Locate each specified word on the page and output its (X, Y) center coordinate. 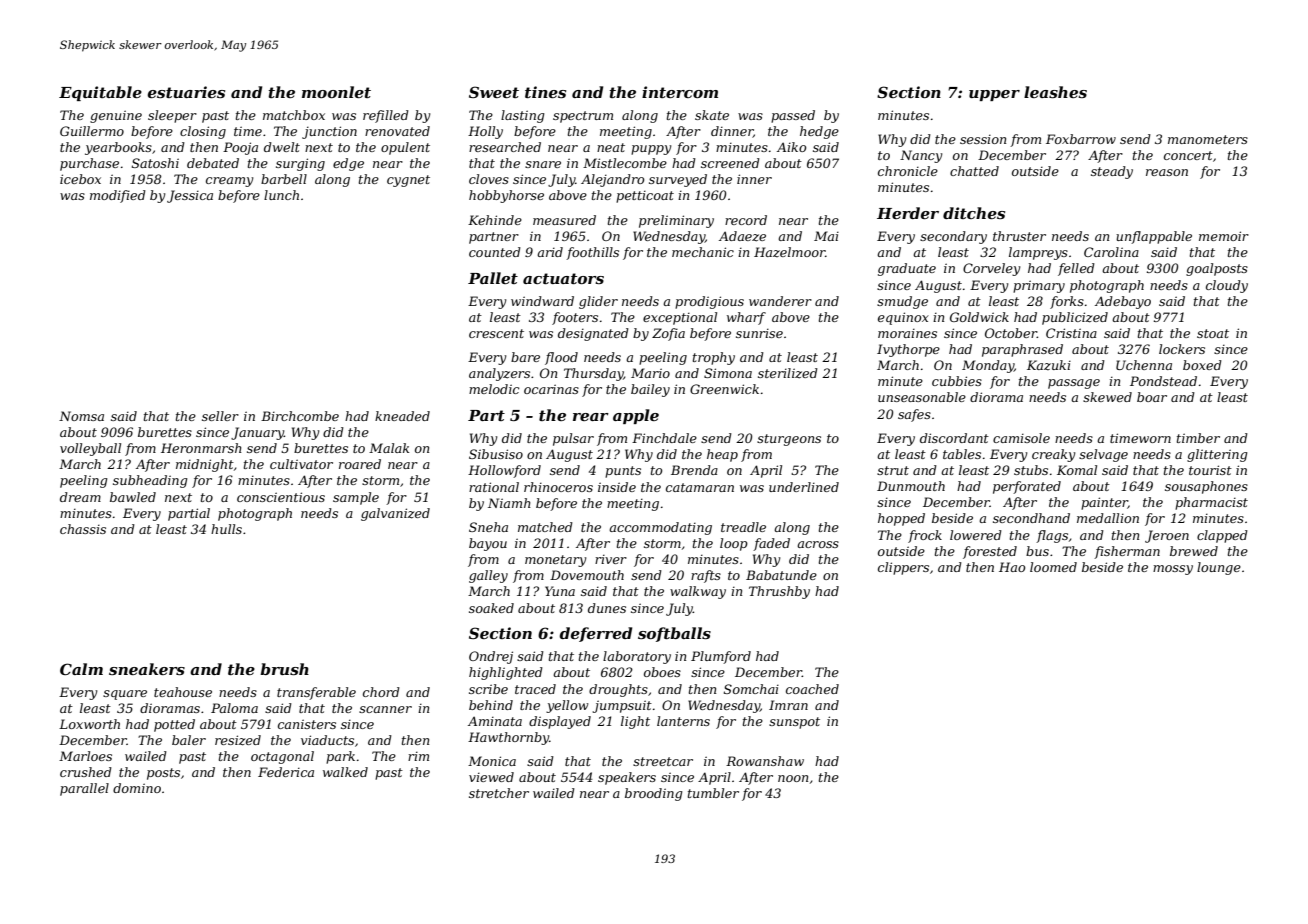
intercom (680, 92)
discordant (954, 438)
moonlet (336, 92)
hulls (226, 529)
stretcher (499, 793)
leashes (1055, 92)
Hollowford (504, 471)
